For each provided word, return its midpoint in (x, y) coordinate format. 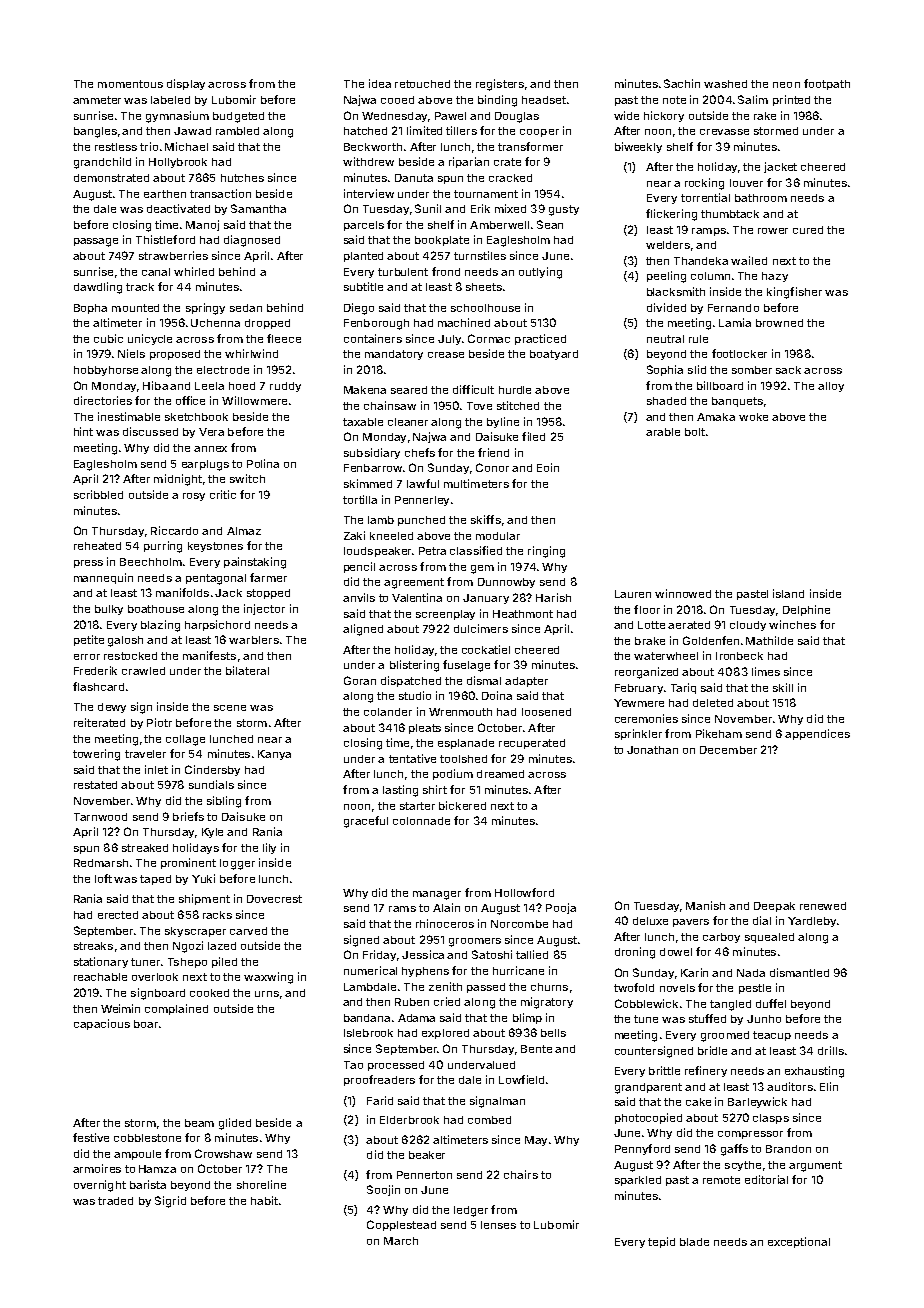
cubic (108, 338)
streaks (93, 946)
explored (445, 1034)
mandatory (394, 355)
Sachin (682, 83)
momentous (130, 84)
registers (500, 85)
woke (753, 417)
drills (831, 1050)
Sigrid (170, 1202)
